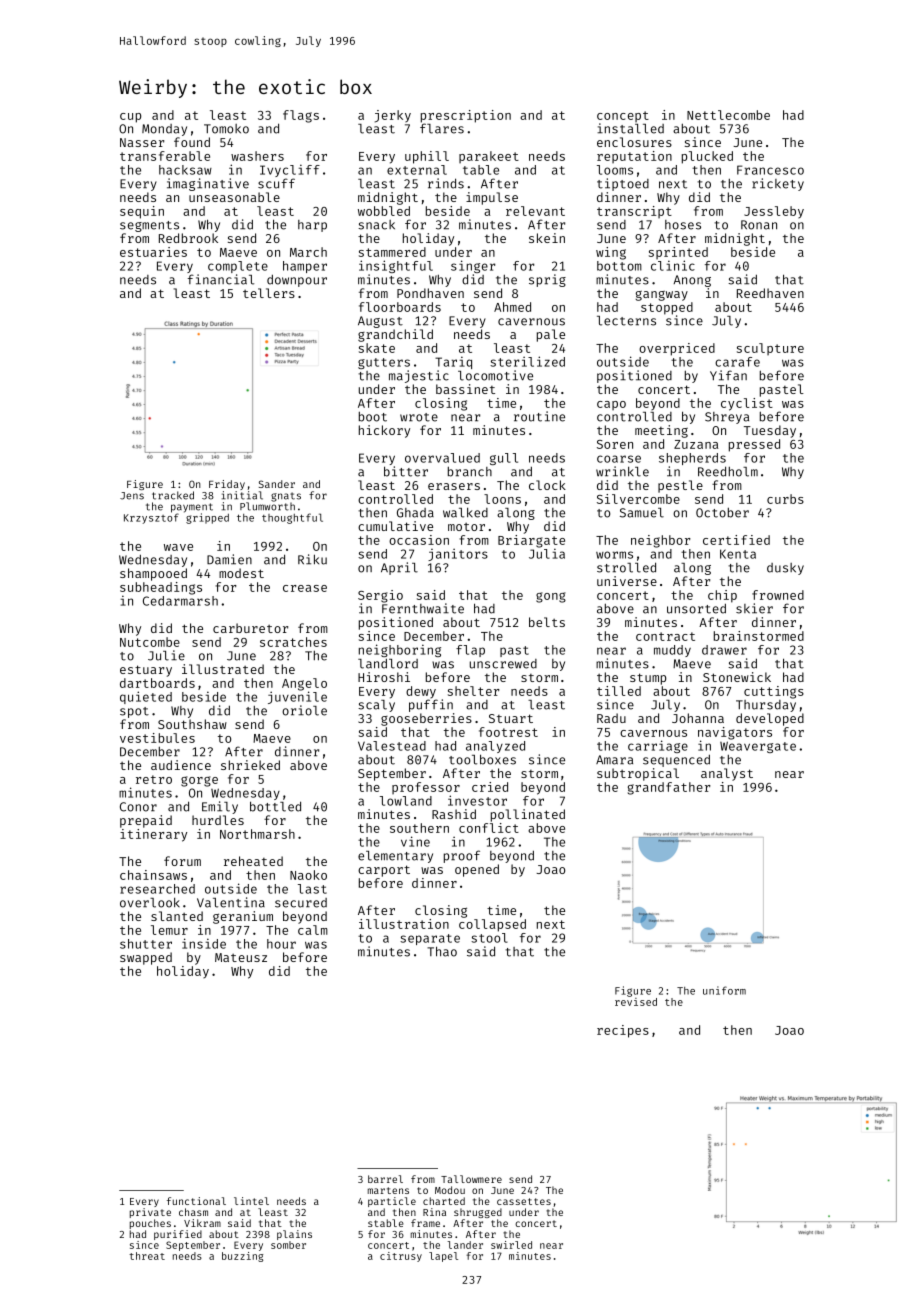 The height and width of the screenshot is (1308, 924). Describe the element at coordinates (547, 280) in the screenshot. I see `sprig` at that location.
